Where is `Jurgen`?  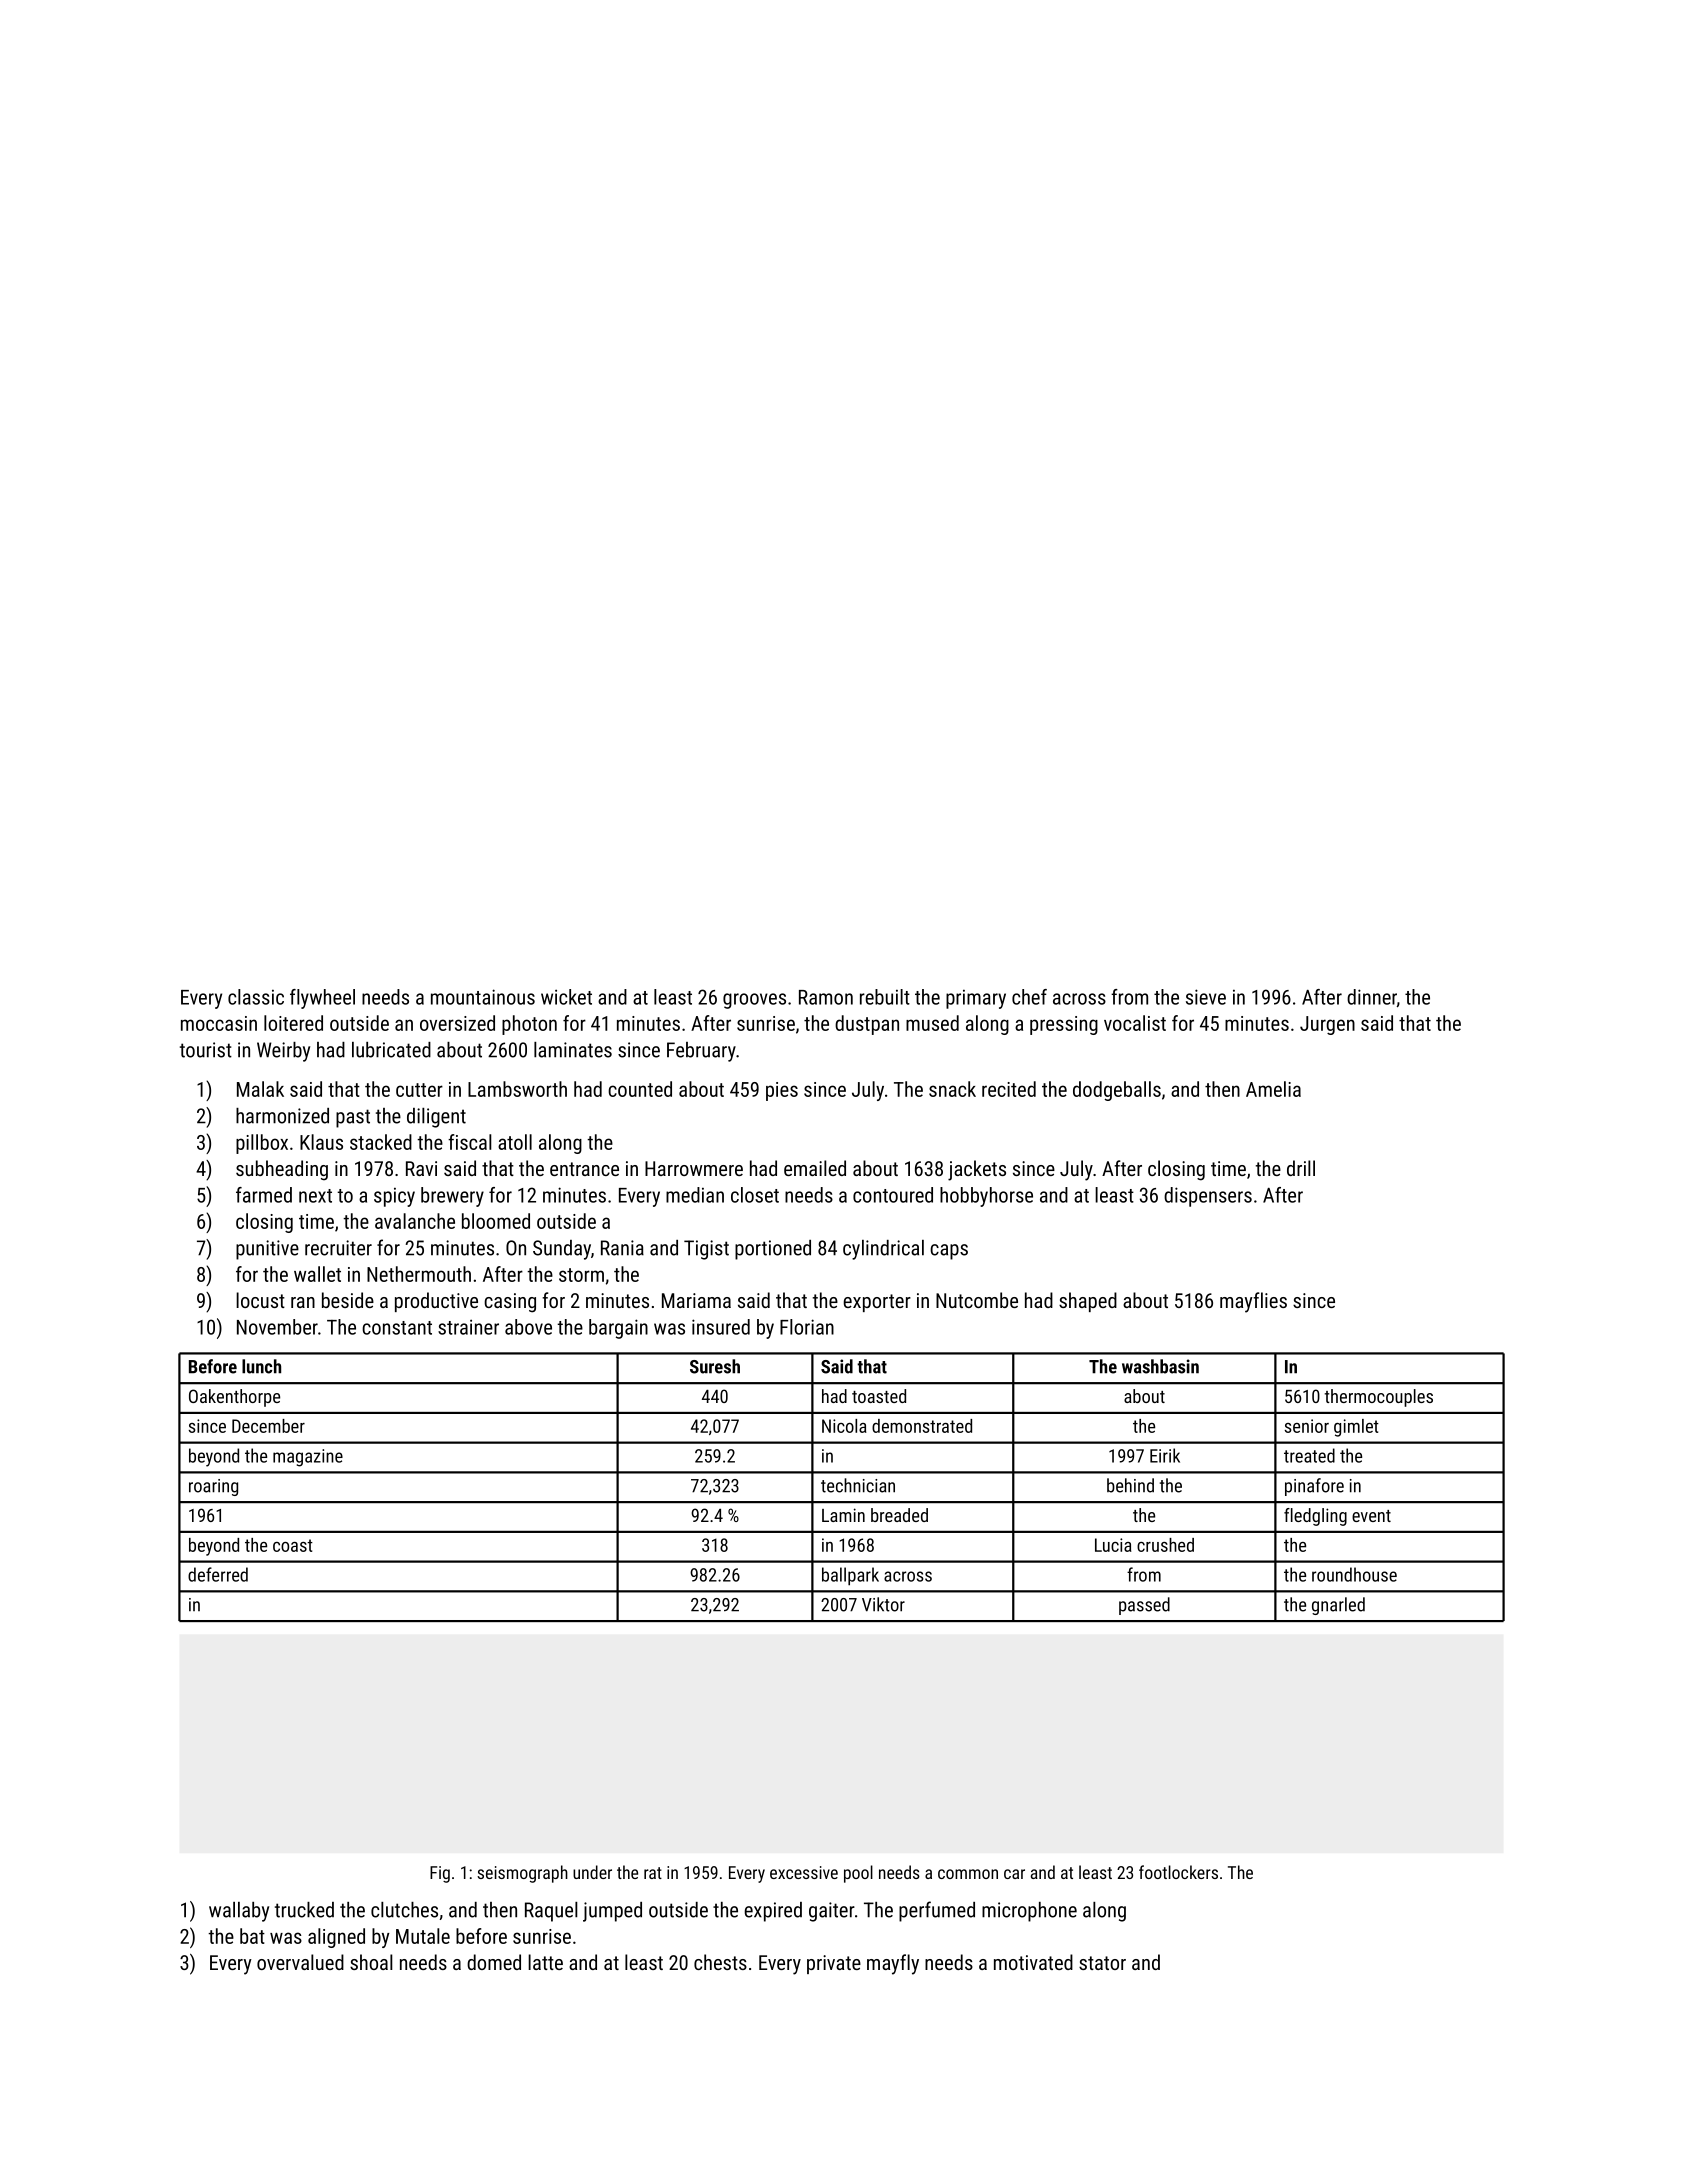 Jurgen is located at coordinates (1327, 1025).
